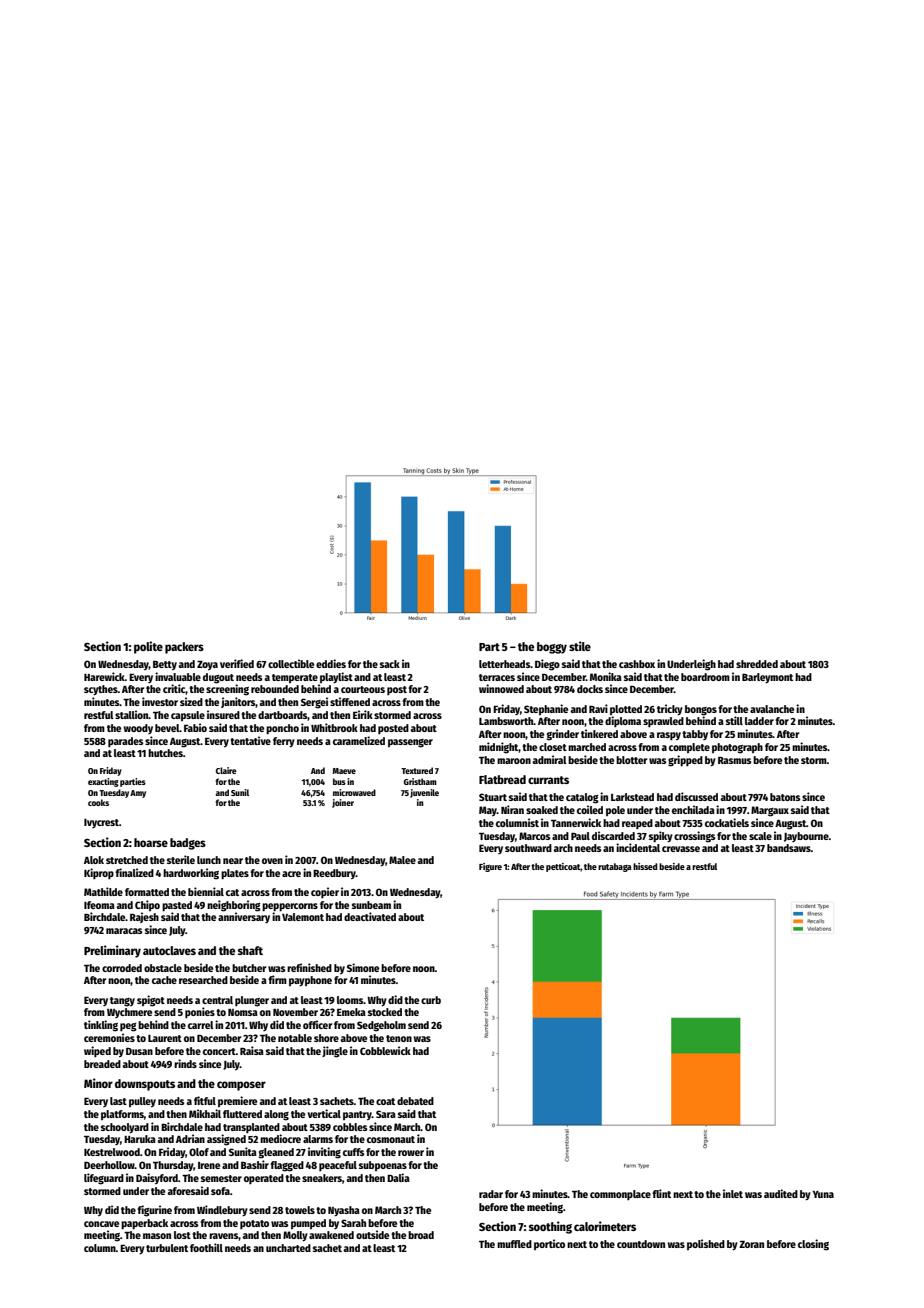 The image size is (924, 1308). Describe the element at coordinates (124, 931) in the screenshot. I see `maracas` at that location.
